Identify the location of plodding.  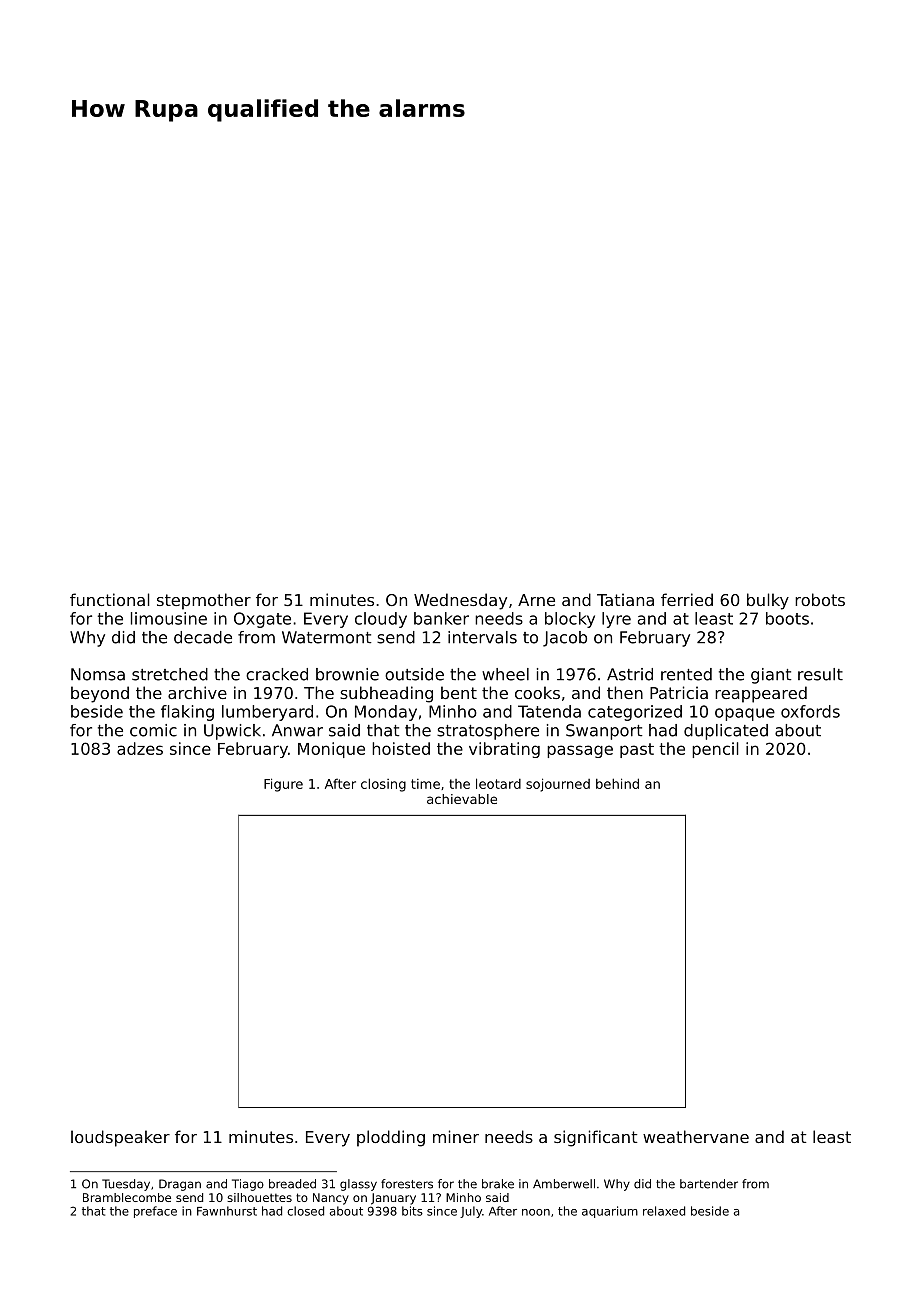
(391, 1138).
